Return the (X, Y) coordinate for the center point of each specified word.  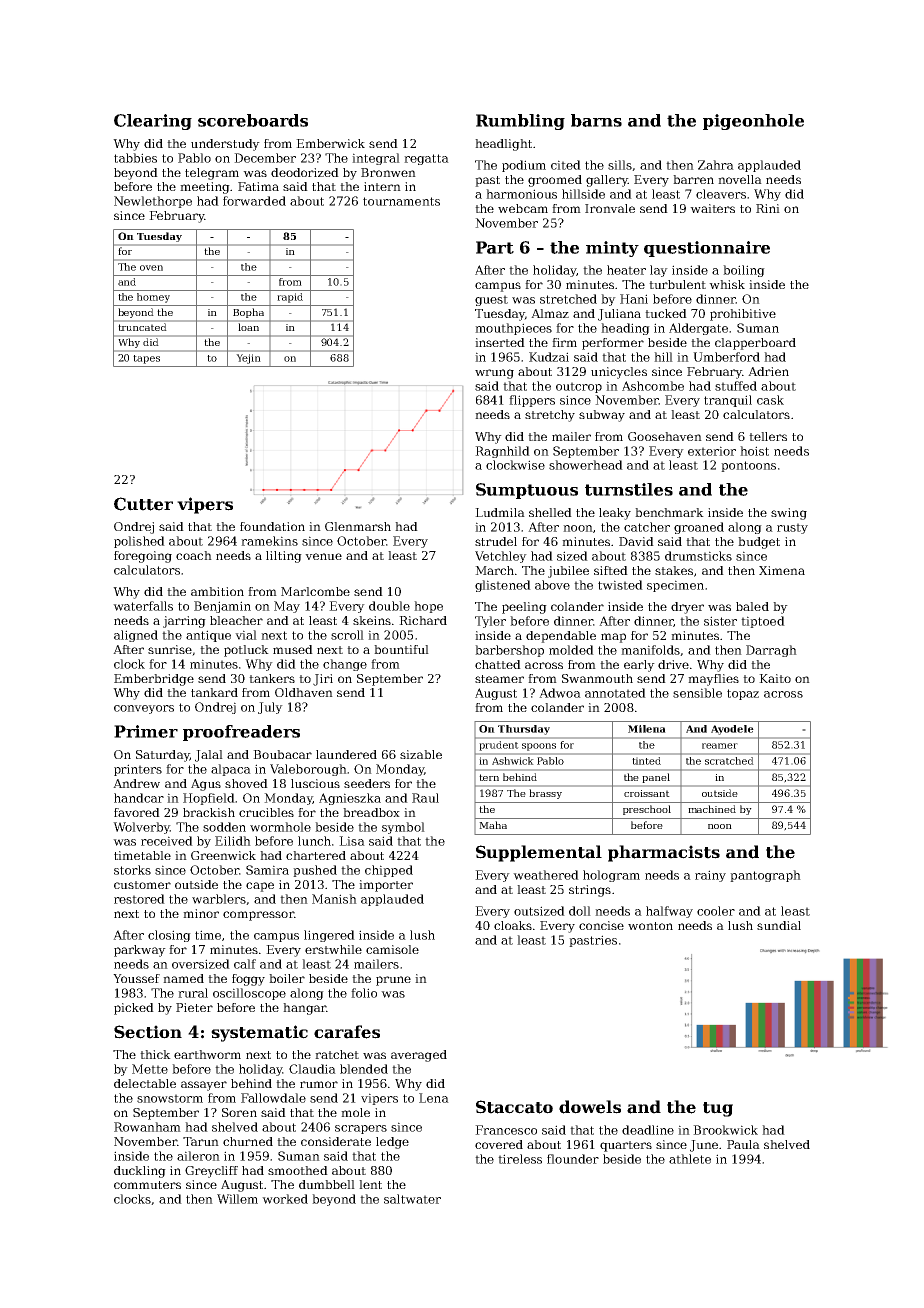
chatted (498, 664)
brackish (209, 812)
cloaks (513, 925)
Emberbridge (154, 680)
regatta (426, 159)
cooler (716, 911)
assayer (204, 1086)
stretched (568, 299)
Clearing (153, 122)
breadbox (371, 812)
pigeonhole (753, 122)
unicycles (619, 373)
